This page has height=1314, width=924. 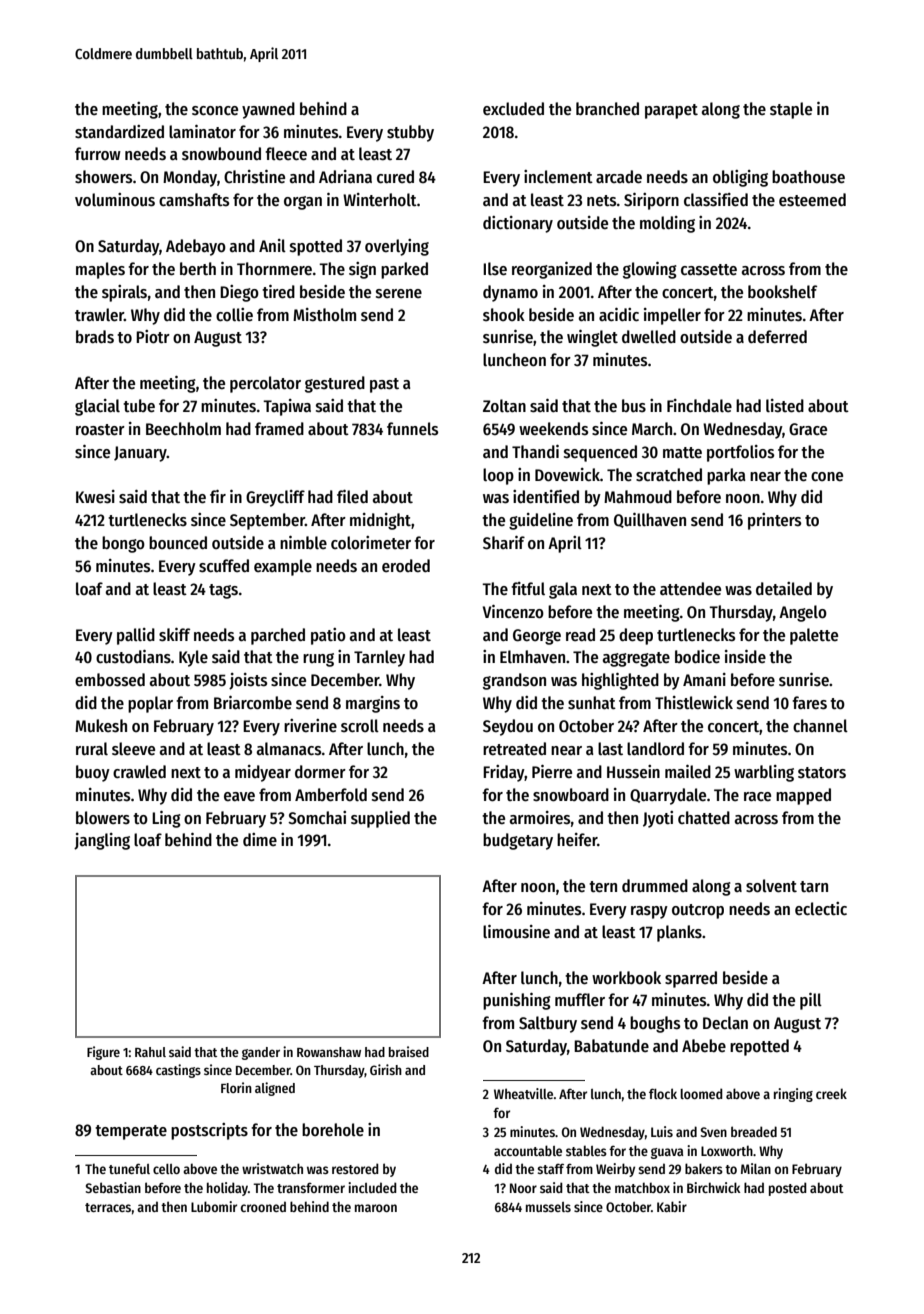 What do you see at coordinates (803, 796) in the page?
I see `mapped` at bounding box center [803, 796].
